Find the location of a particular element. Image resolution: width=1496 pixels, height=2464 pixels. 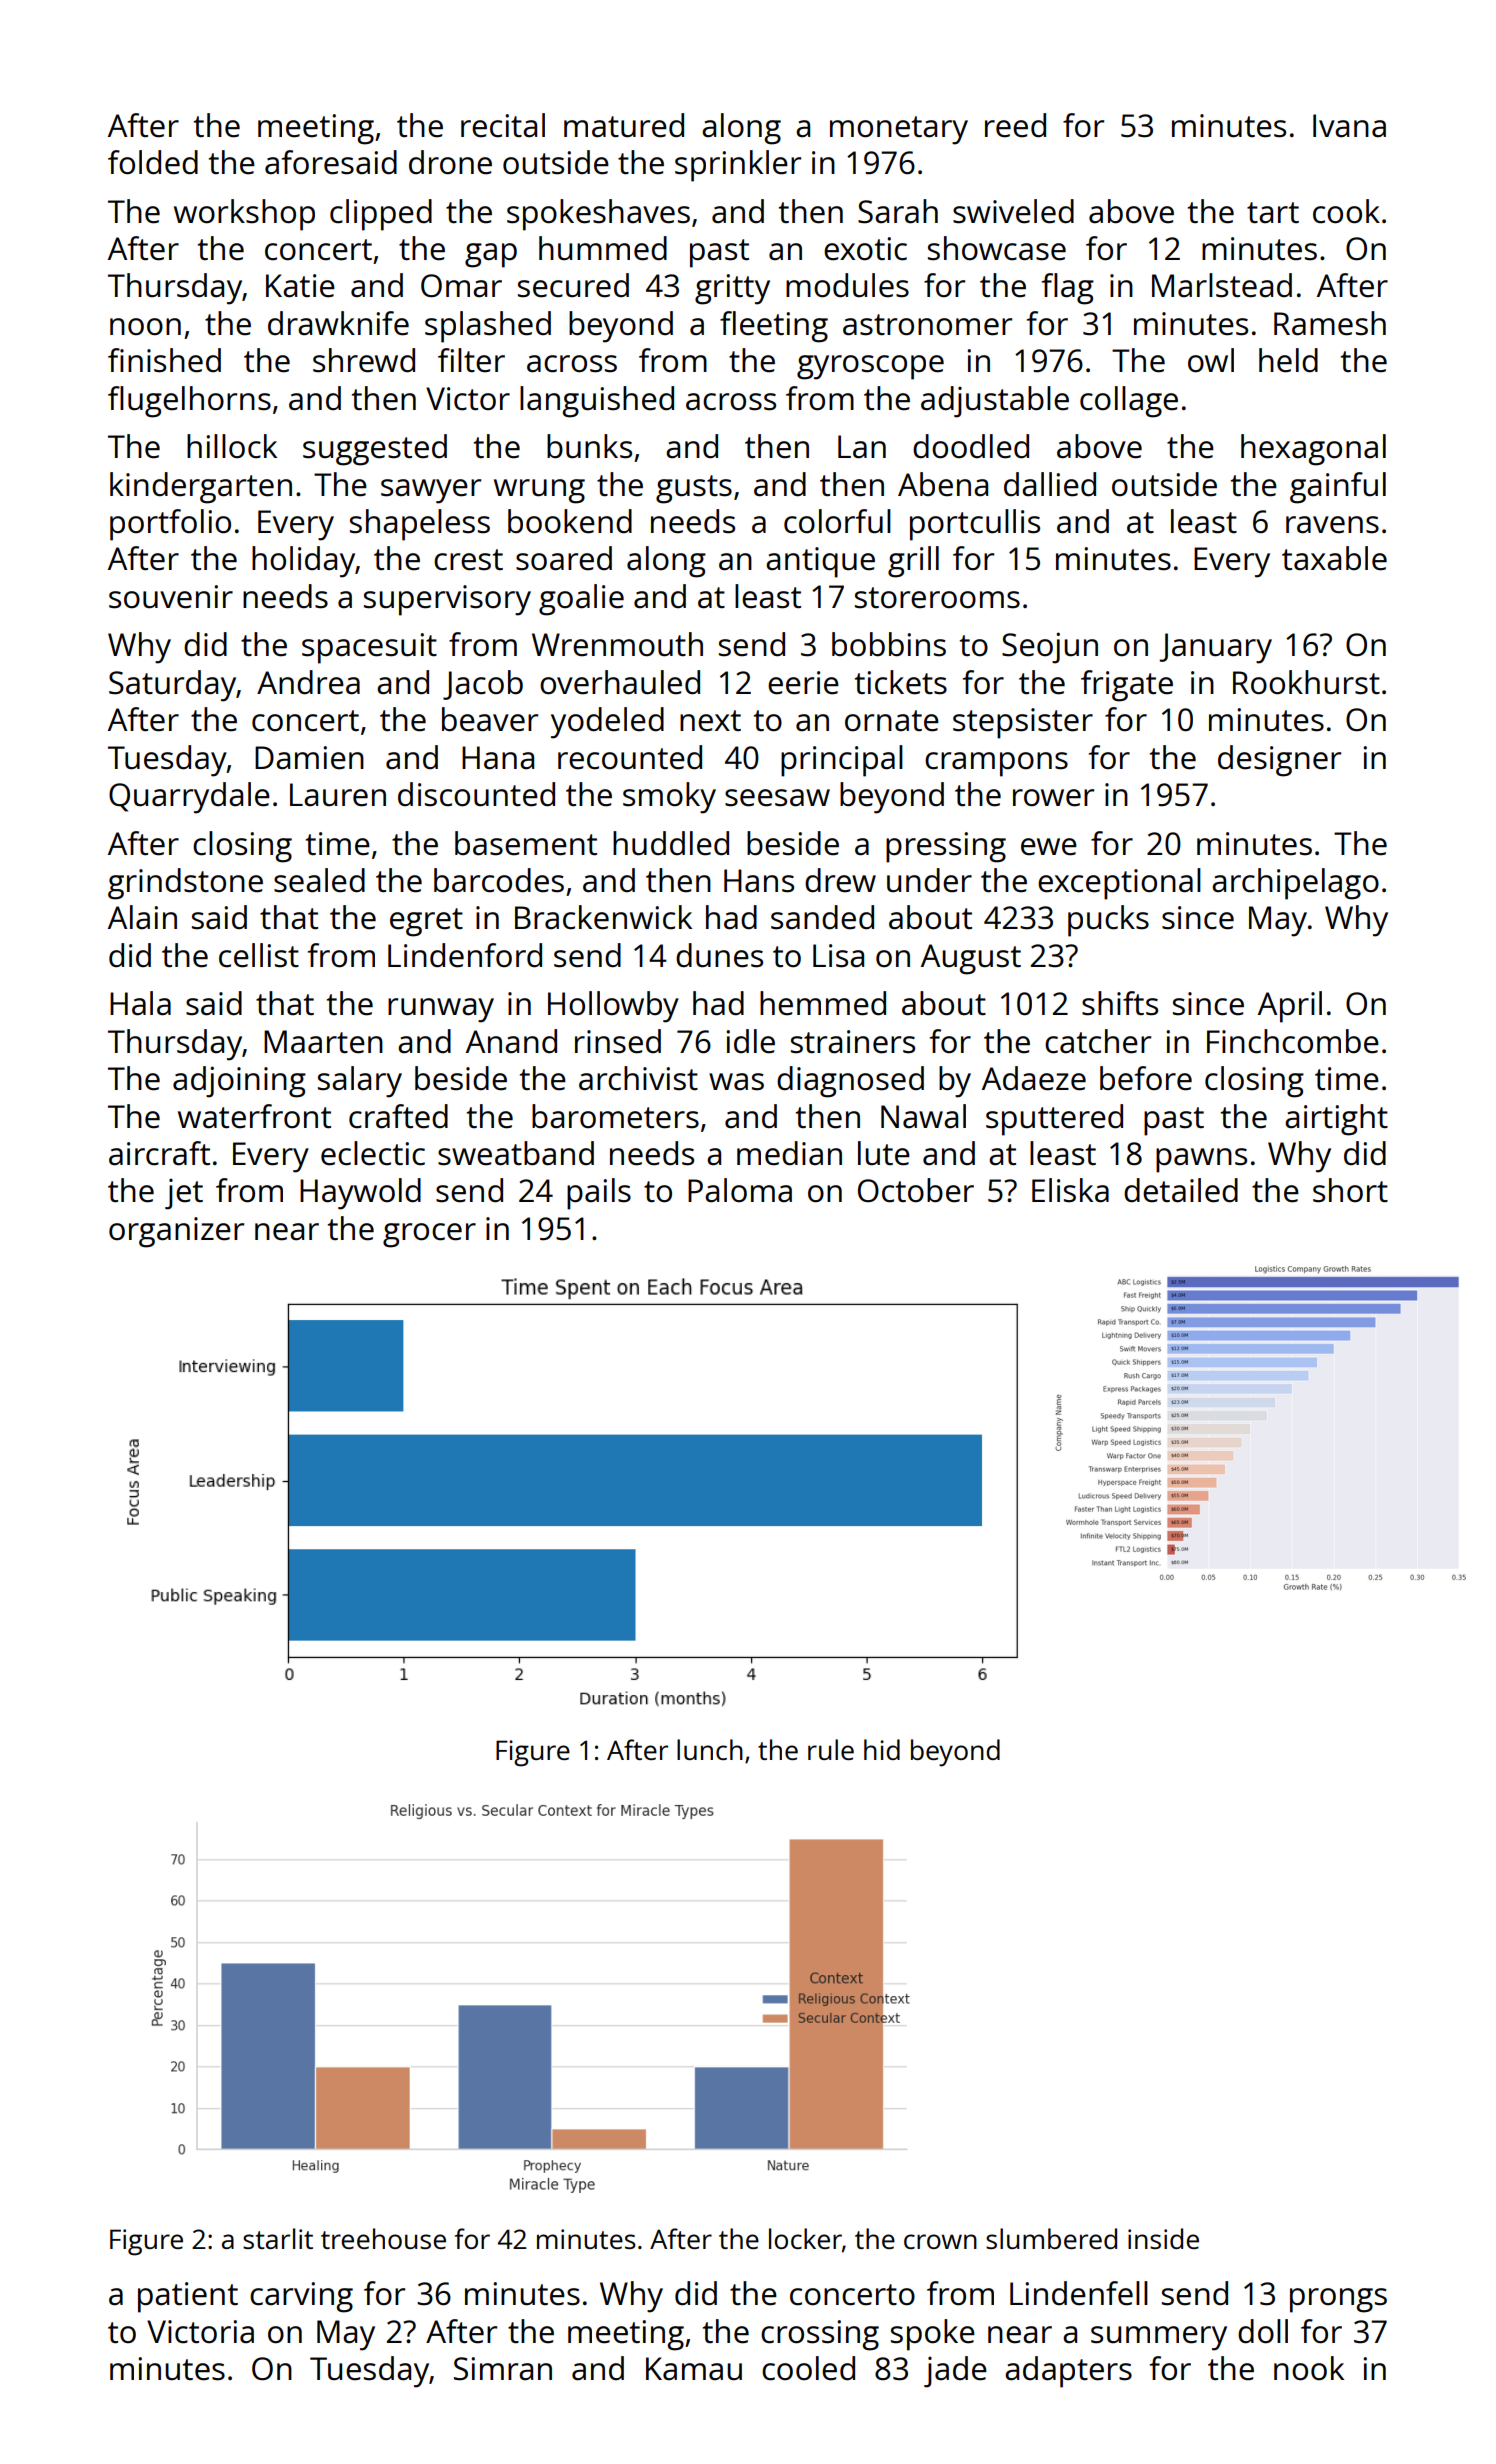

gusts is located at coordinates (694, 489).
